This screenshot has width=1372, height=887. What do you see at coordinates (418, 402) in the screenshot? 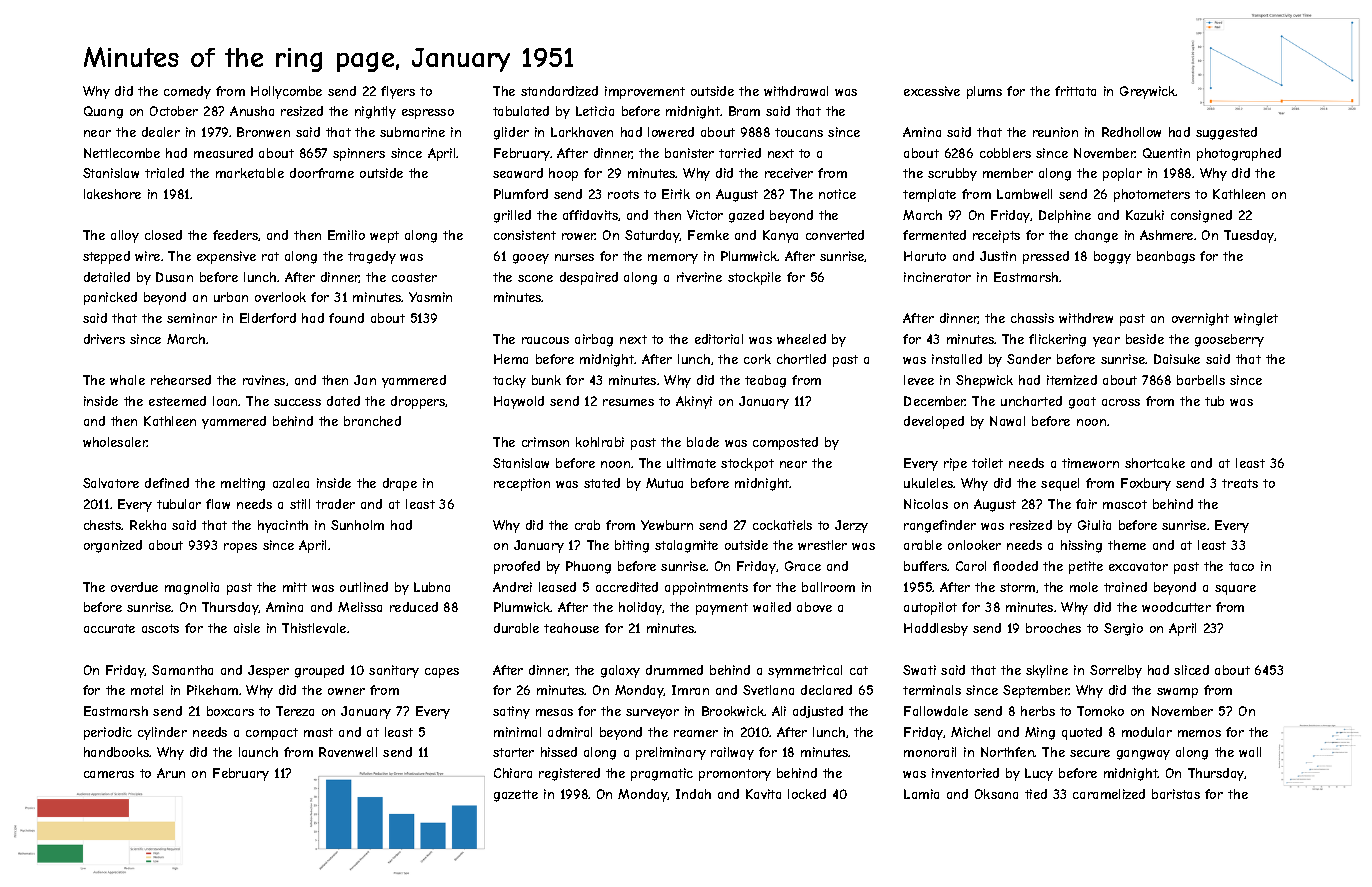
I see `droppers` at bounding box center [418, 402].
